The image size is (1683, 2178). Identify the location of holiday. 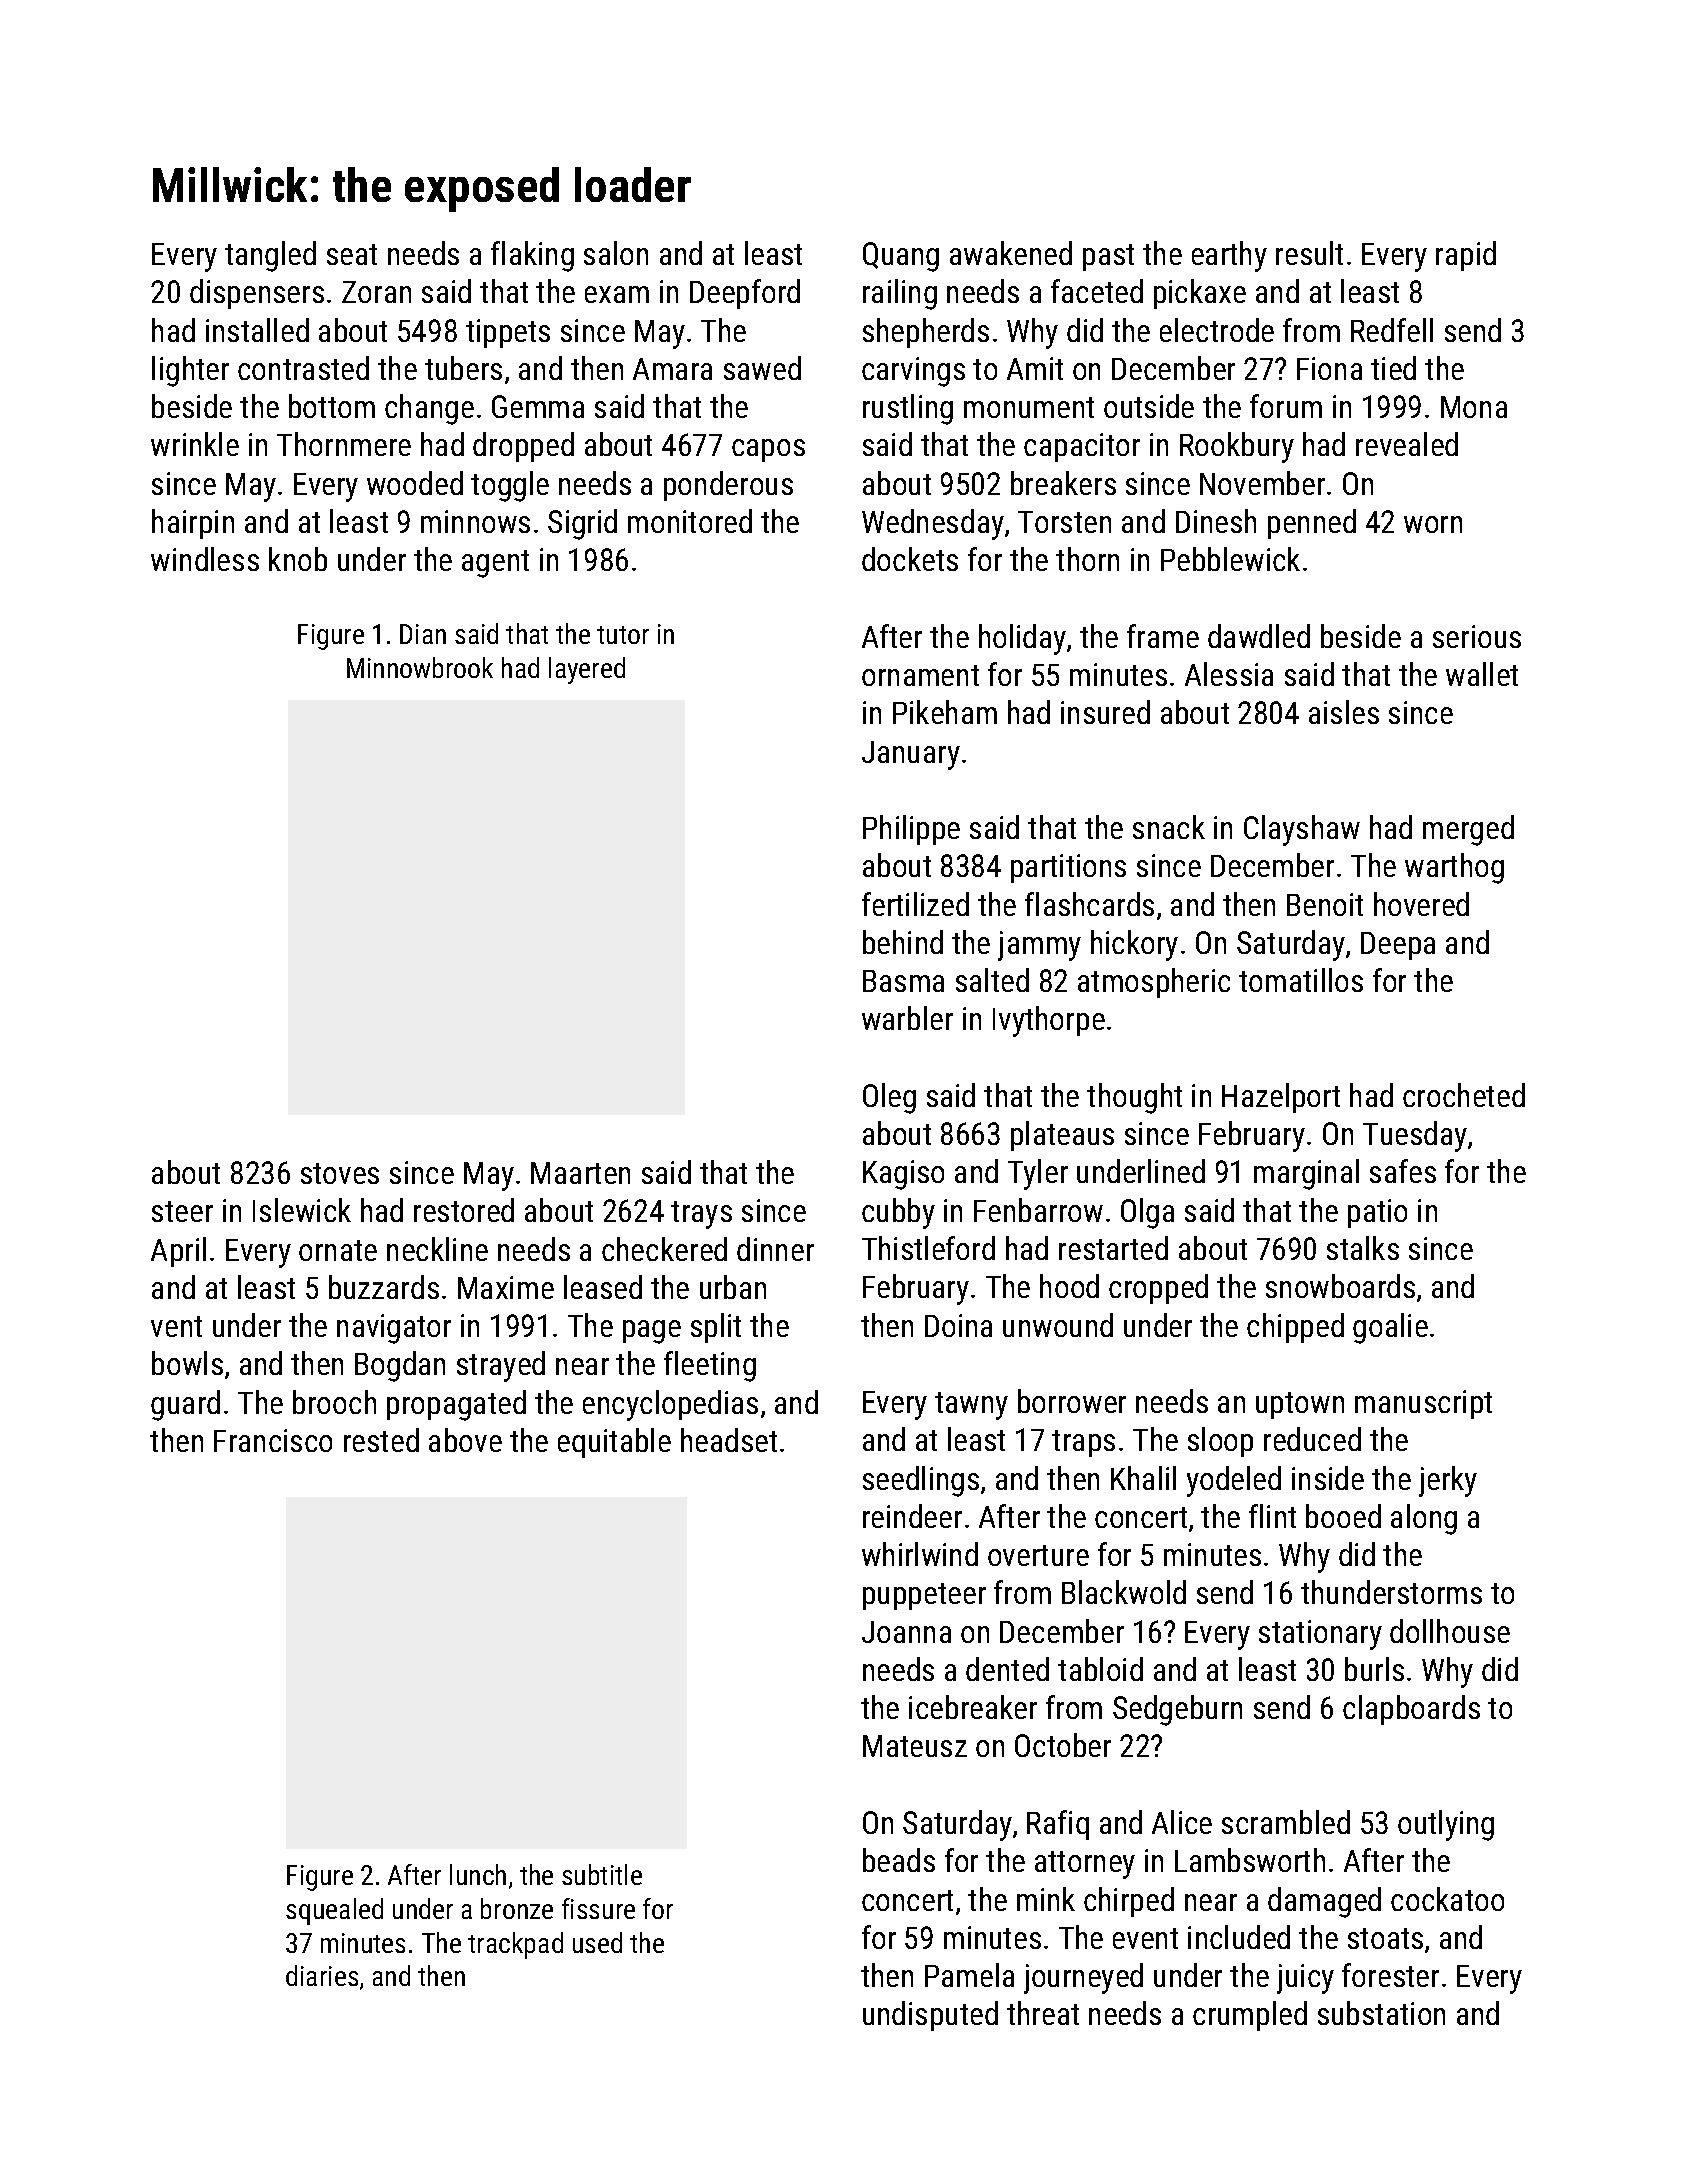
(1022, 639).
